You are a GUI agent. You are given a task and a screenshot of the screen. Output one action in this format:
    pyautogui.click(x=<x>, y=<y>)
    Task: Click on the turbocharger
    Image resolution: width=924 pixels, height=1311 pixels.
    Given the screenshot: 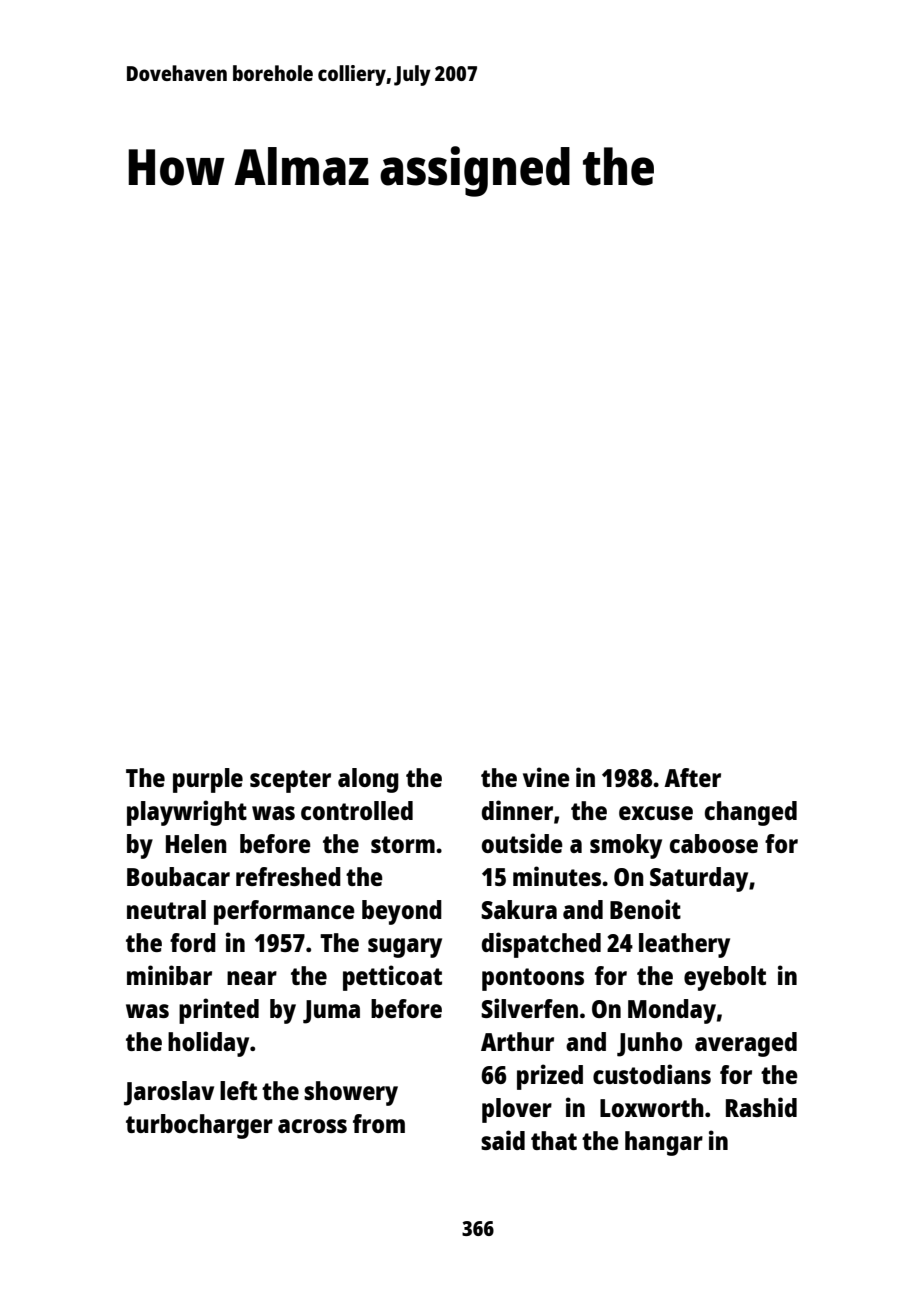 What is the action you would take?
    pyautogui.click(x=199, y=1126)
